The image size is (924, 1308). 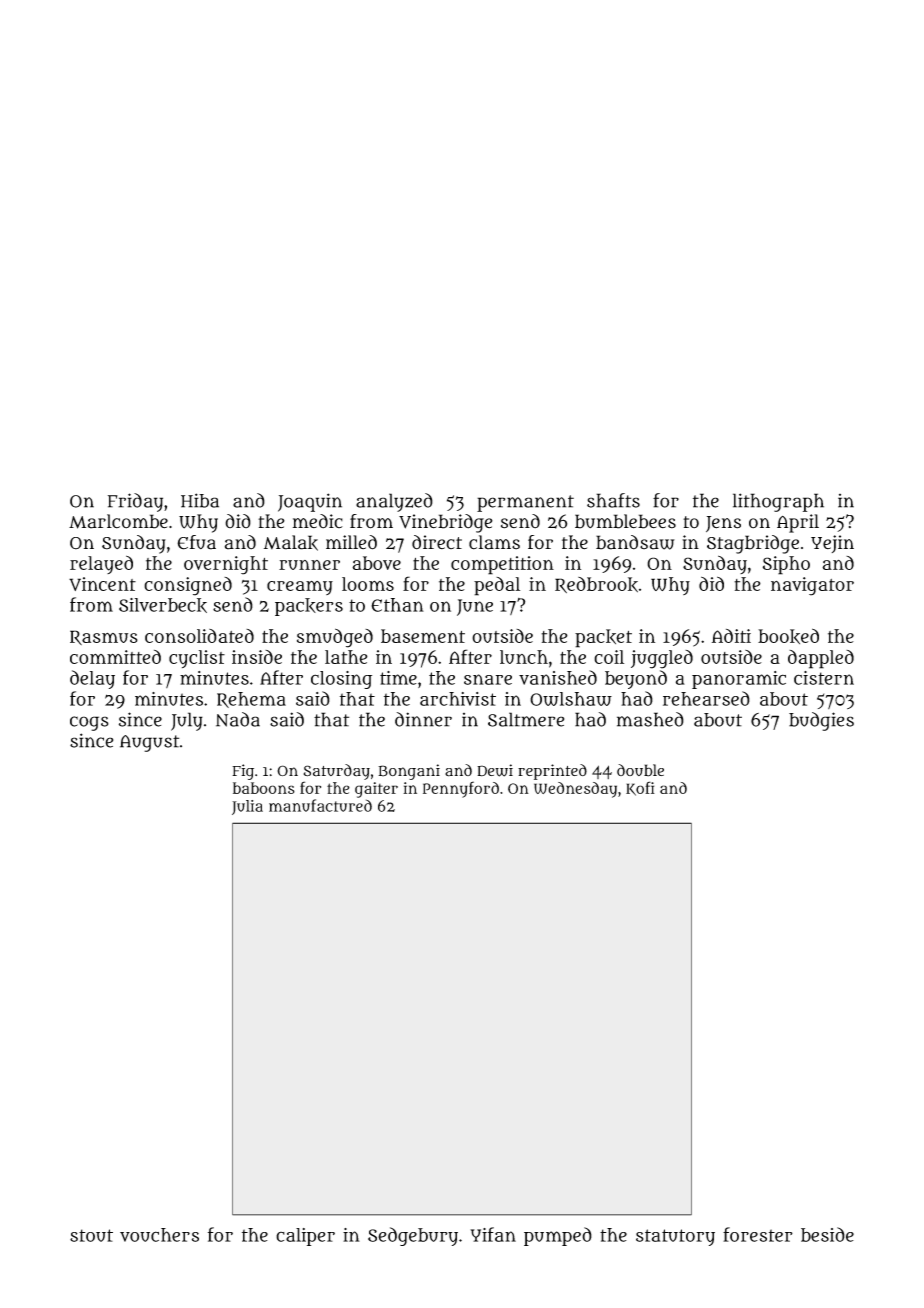 I want to click on April, so click(x=798, y=523).
